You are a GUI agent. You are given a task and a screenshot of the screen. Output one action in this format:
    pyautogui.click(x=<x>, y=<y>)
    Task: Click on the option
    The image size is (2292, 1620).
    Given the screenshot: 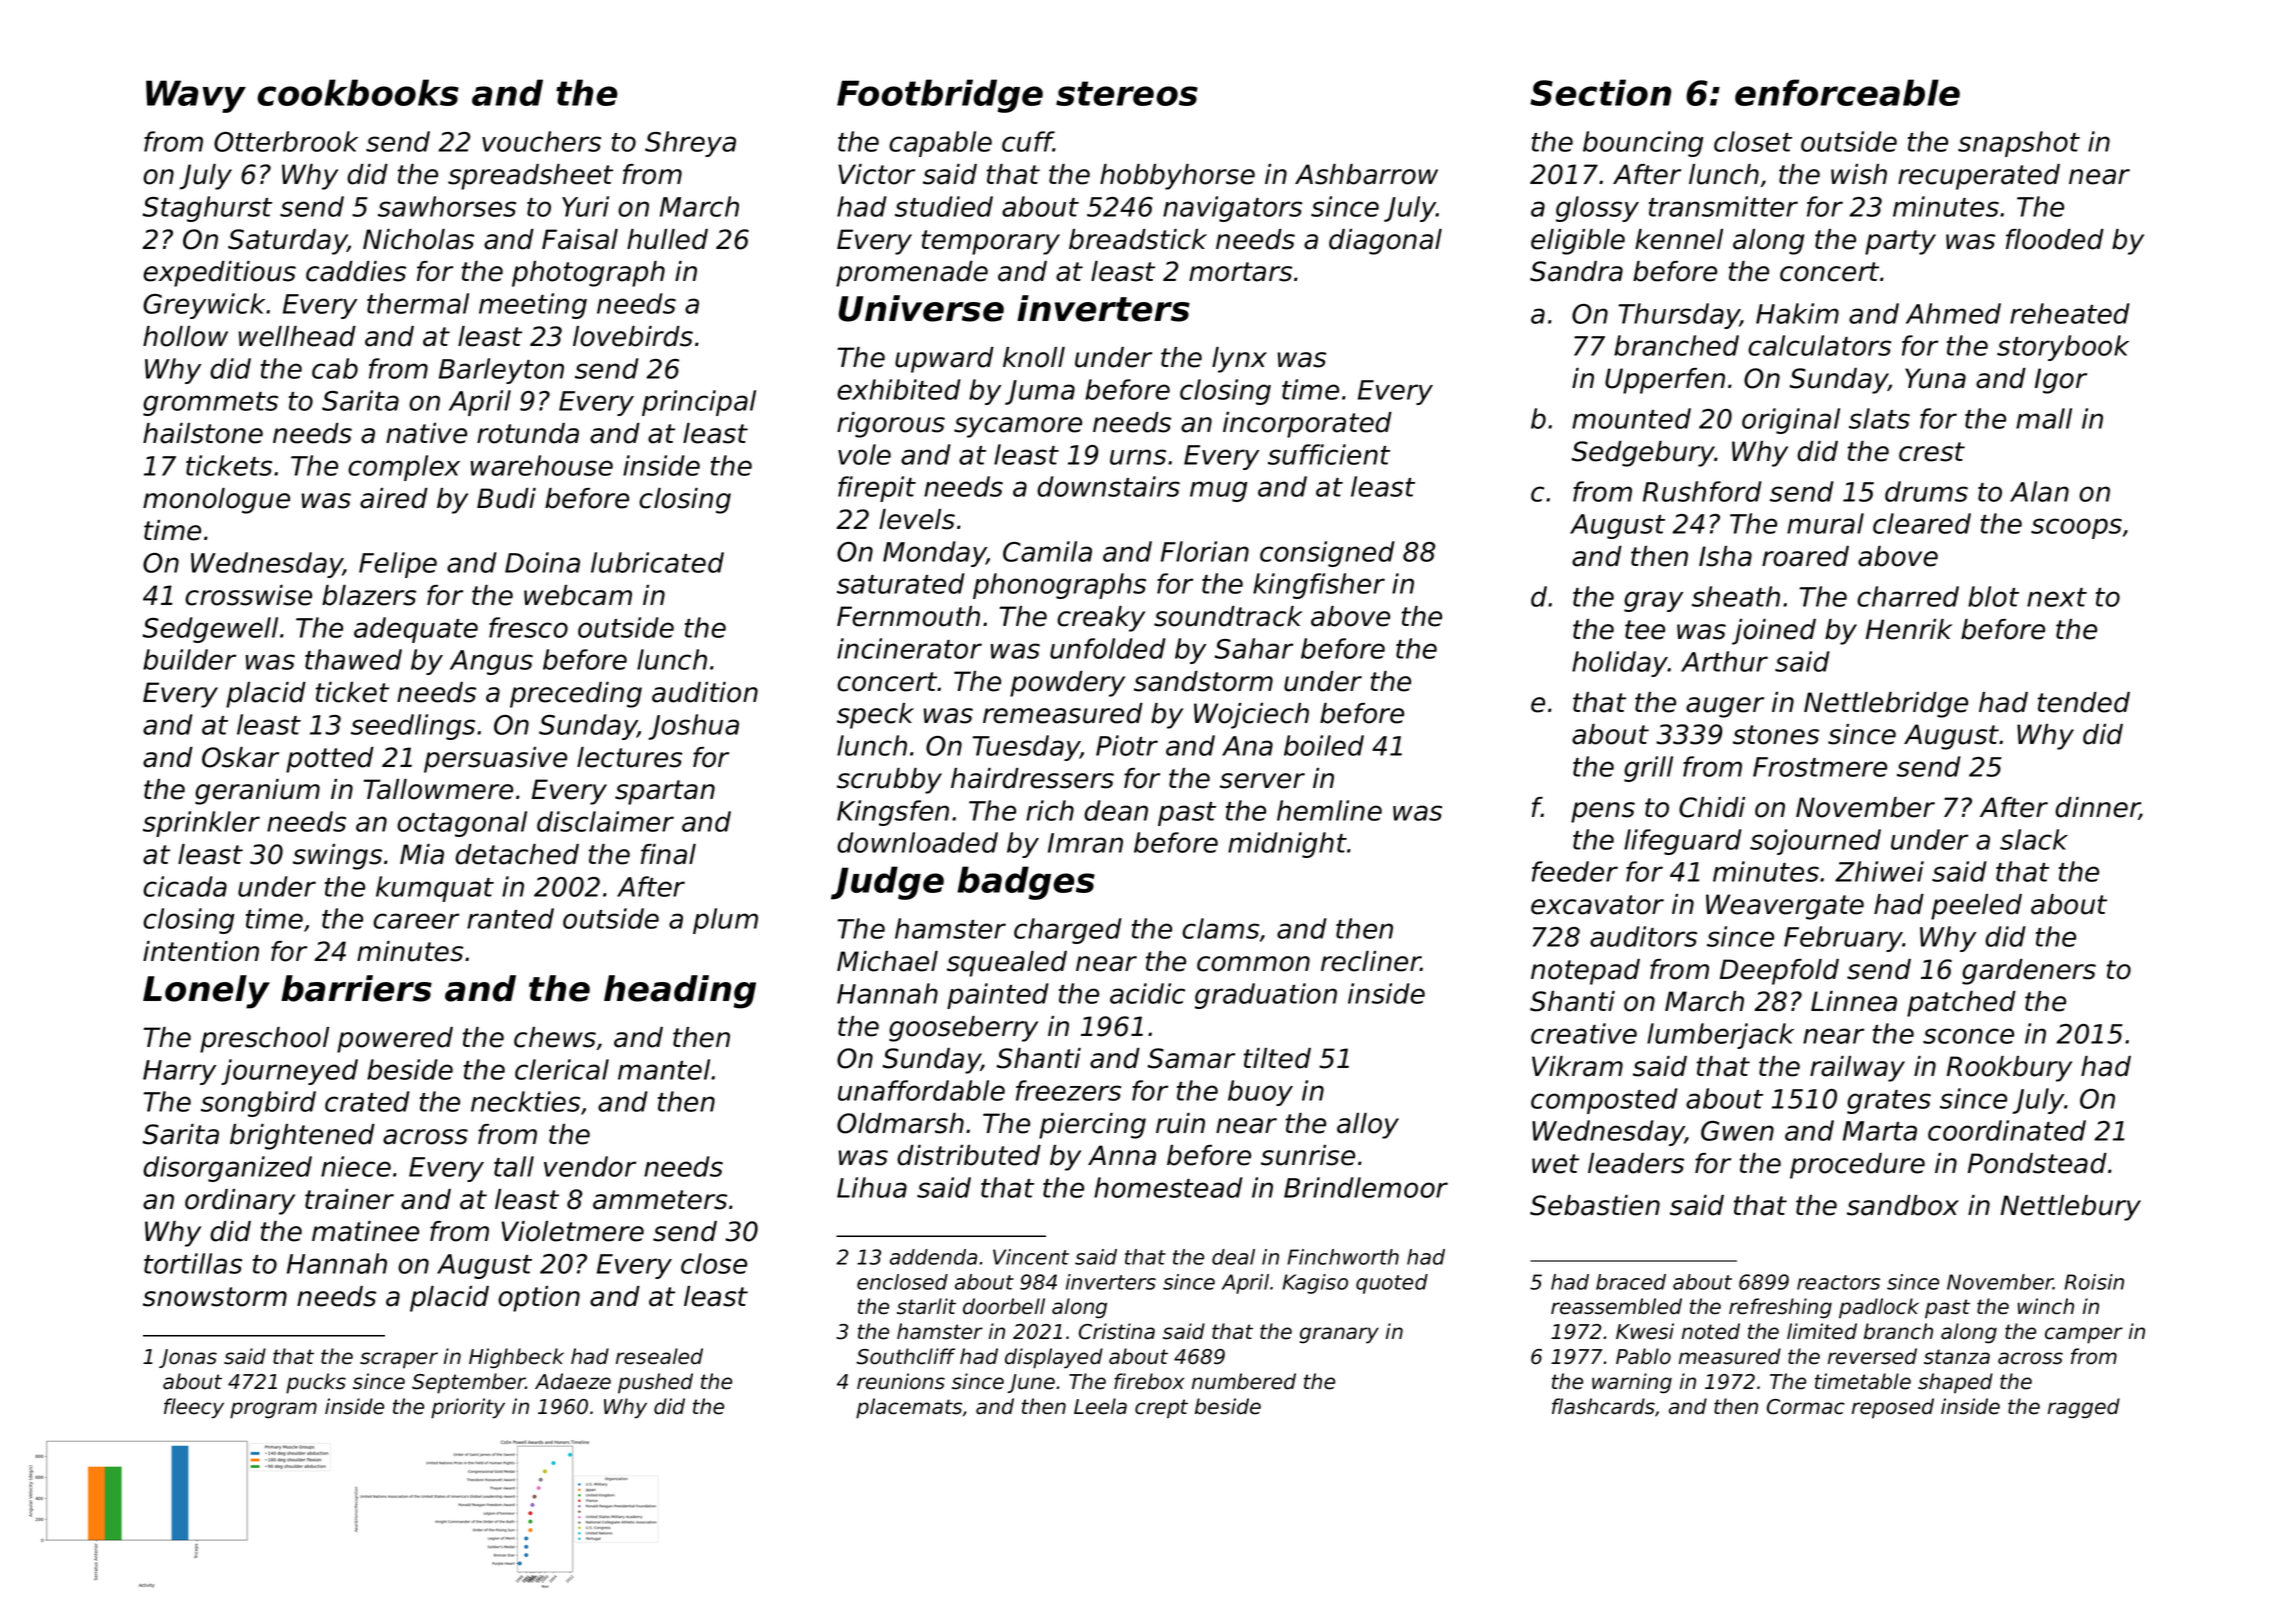 What is the action you would take?
    pyautogui.click(x=539, y=1299)
